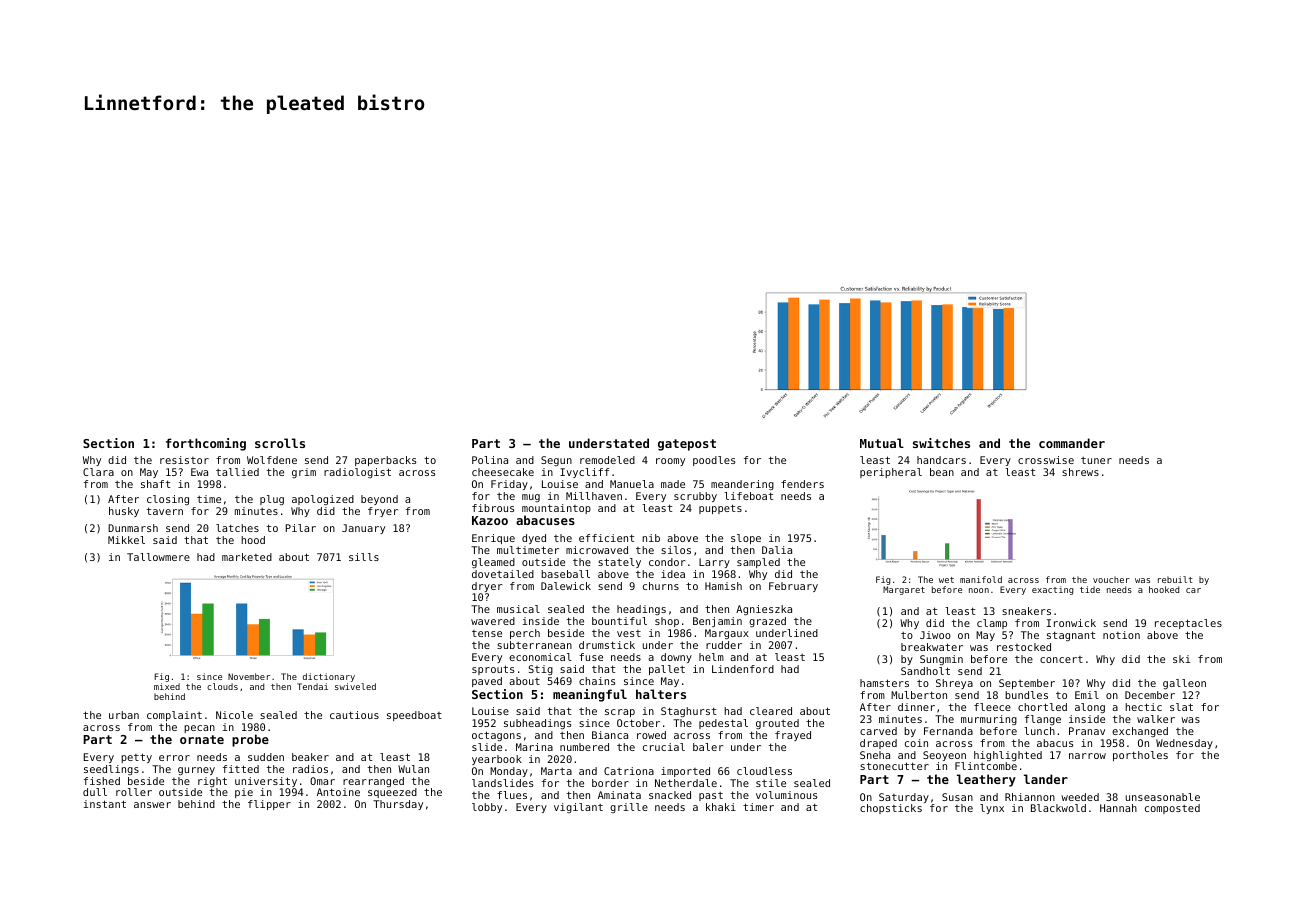 The width and height of the document is (1308, 924). What do you see at coordinates (786, 795) in the document?
I see `voluminous` at bounding box center [786, 795].
